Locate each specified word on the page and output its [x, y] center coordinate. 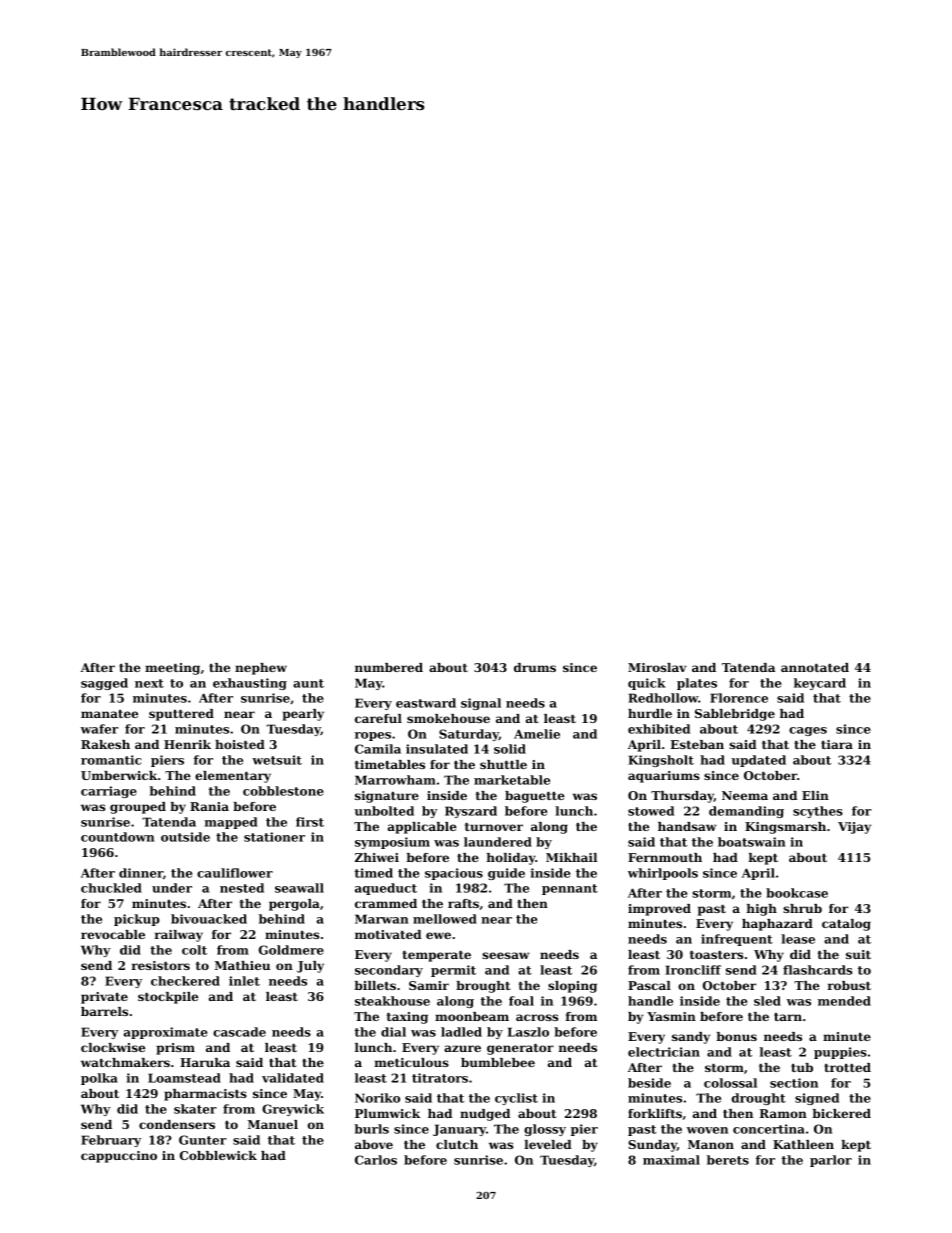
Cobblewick [218, 1155]
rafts [463, 903]
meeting [172, 669]
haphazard [777, 925]
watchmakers [125, 1062]
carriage [109, 792]
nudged [485, 1115]
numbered [389, 667]
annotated [815, 667]
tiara [837, 744]
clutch [457, 1144]
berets [728, 1160]
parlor [831, 1161]
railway [179, 936]
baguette [535, 797]
